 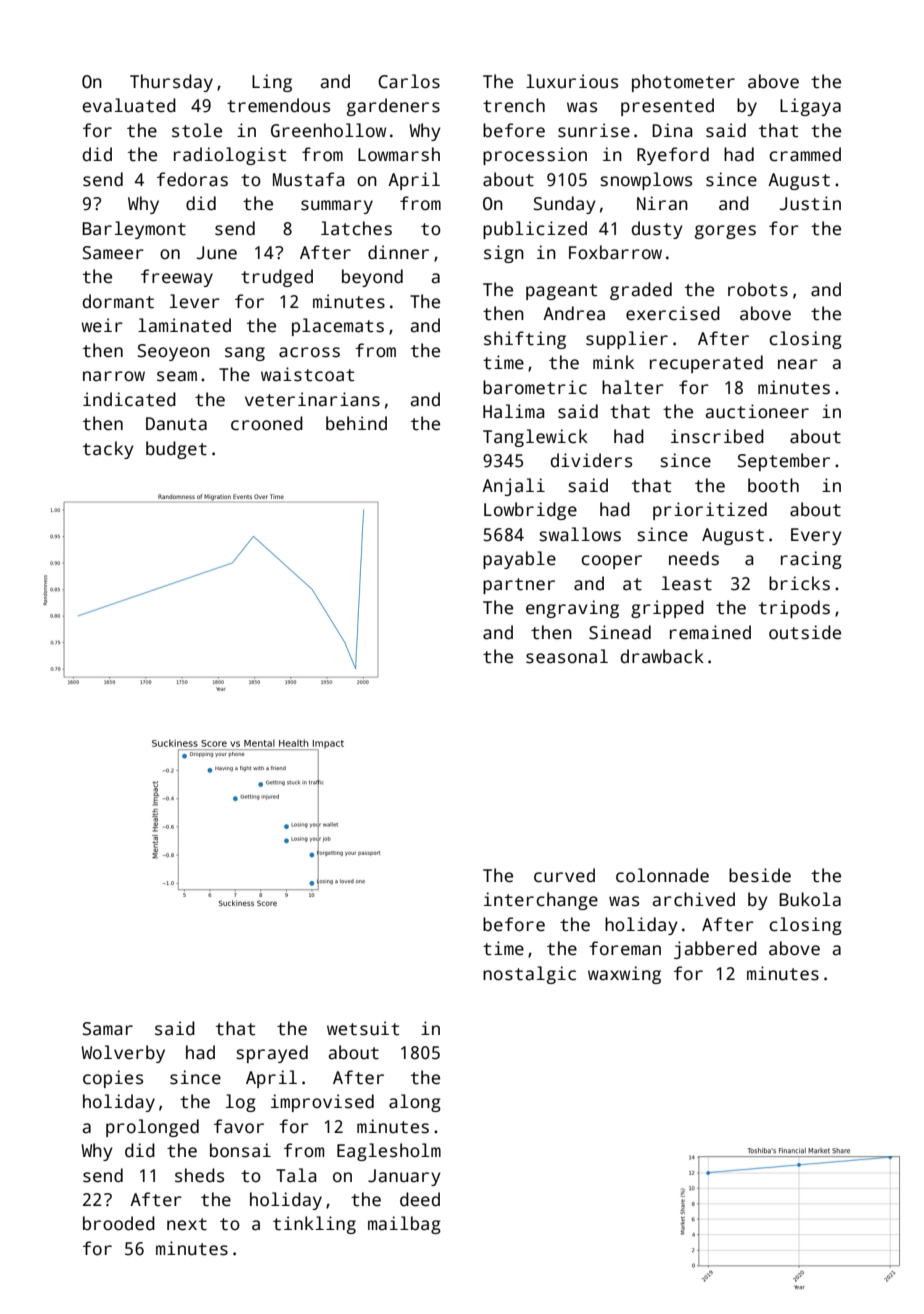 I want to click on halter, so click(x=633, y=387).
